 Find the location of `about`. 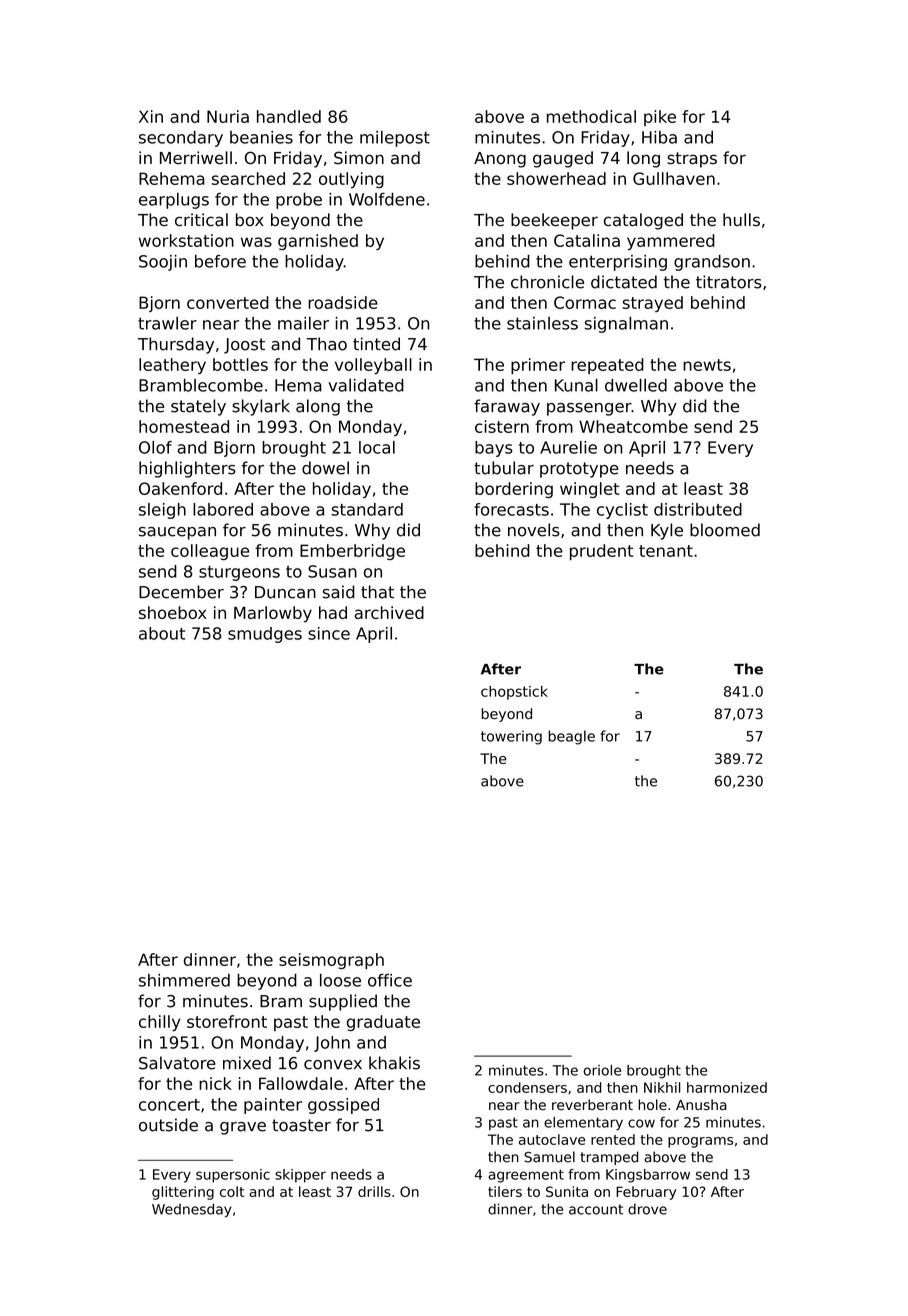

about is located at coordinates (162, 633).
